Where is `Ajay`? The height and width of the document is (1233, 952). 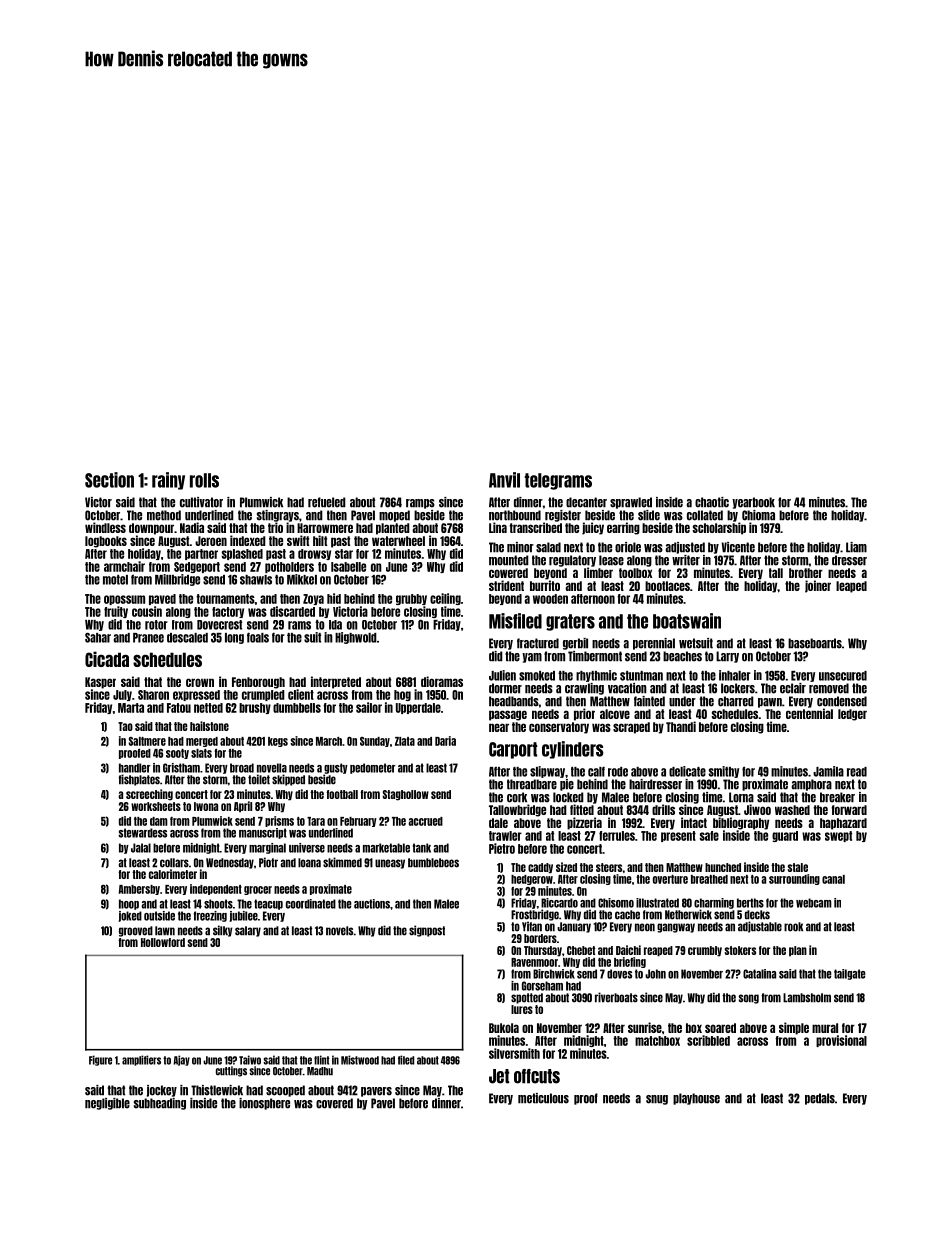 Ajay is located at coordinates (181, 1060).
